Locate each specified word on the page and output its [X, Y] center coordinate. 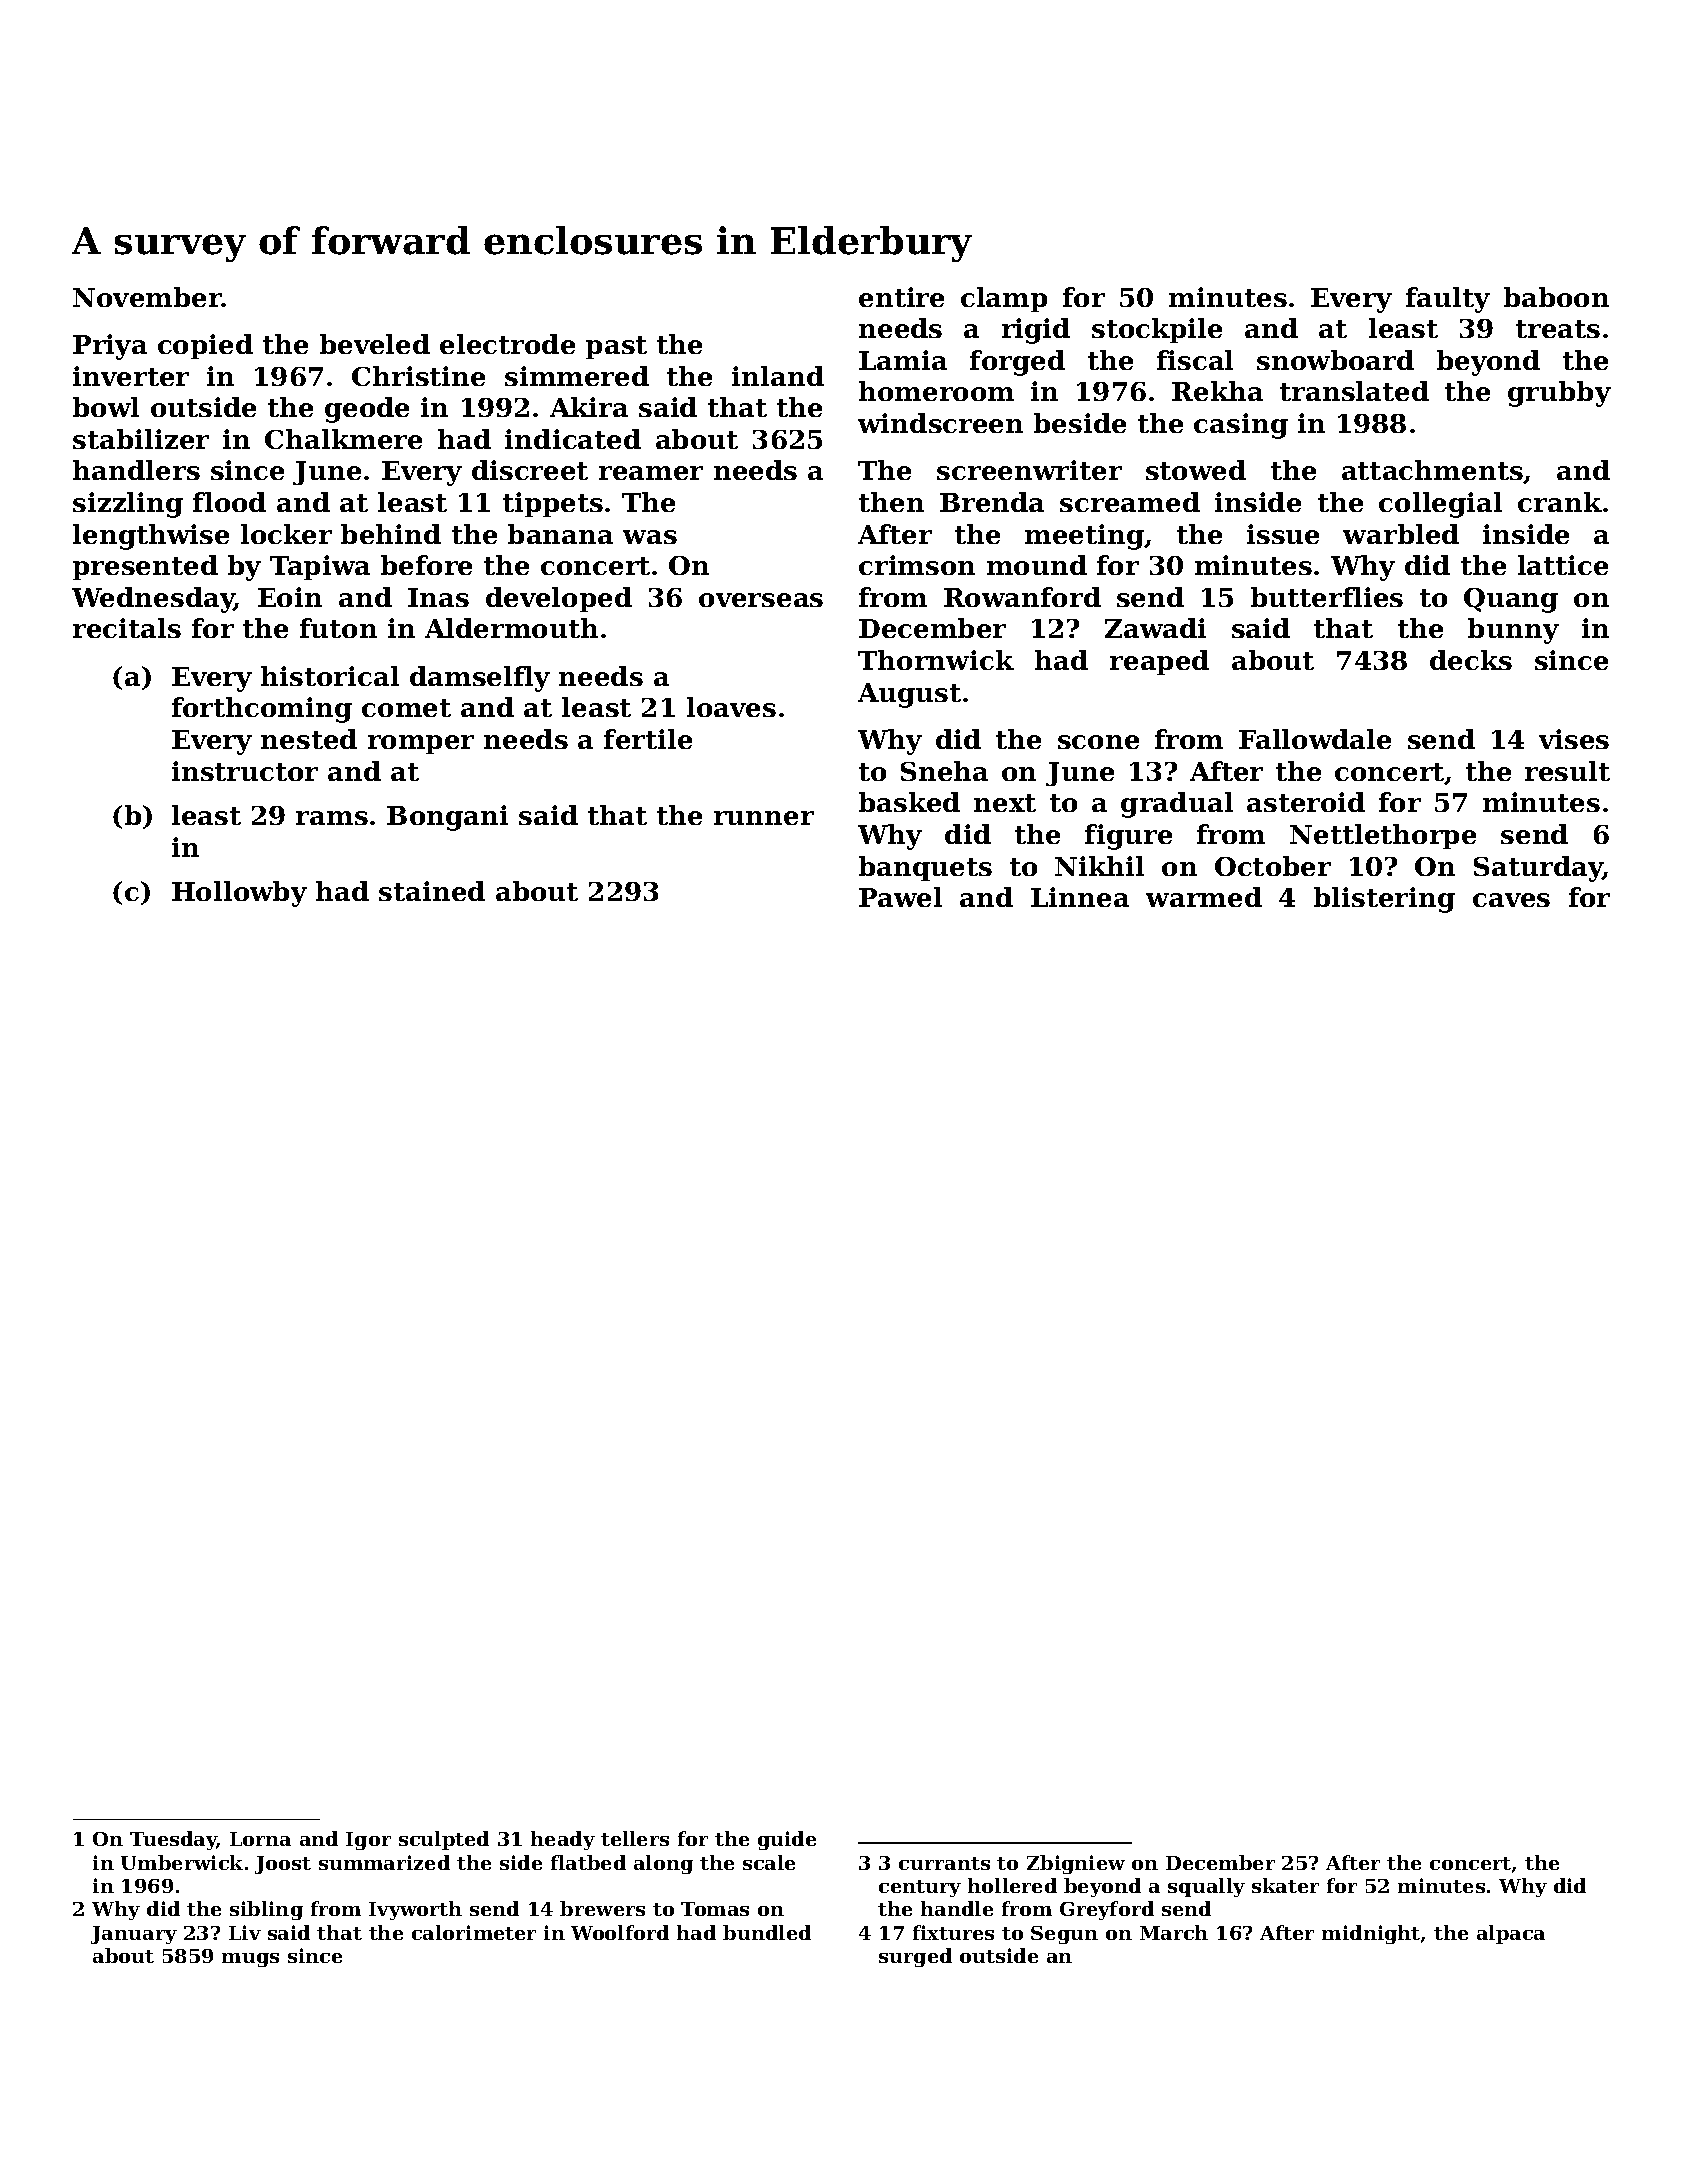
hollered [1012, 1885]
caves [1511, 900]
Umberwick [182, 1862]
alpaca [1511, 1934]
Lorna [260, 1839]
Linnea [1080, 897]
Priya [110, 347]
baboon [1556, 297]
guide [787, 1840]
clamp [1004, 299]
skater [1285, 1885]
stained [432, 891]
